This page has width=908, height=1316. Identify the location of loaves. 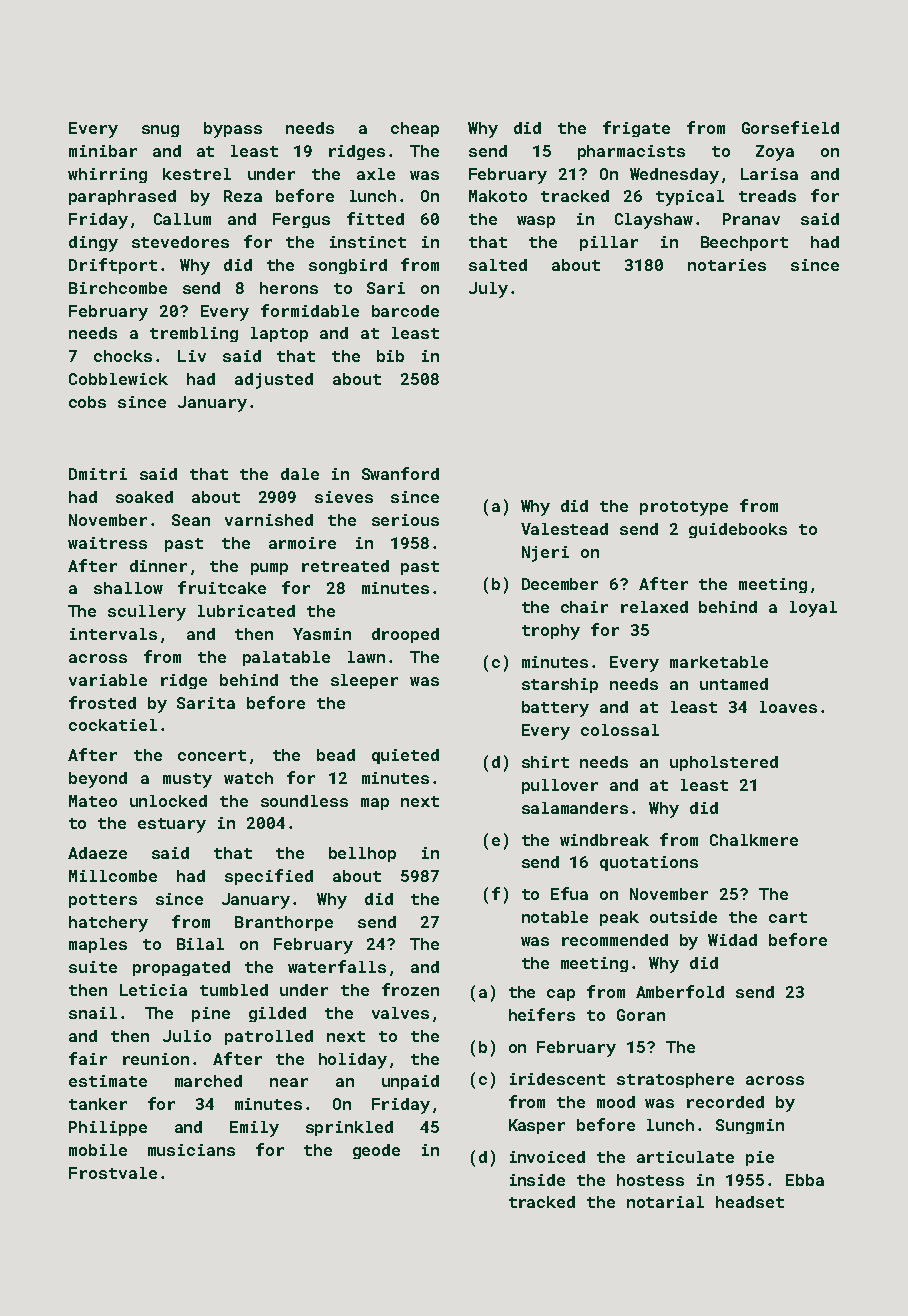
(788, 707).
